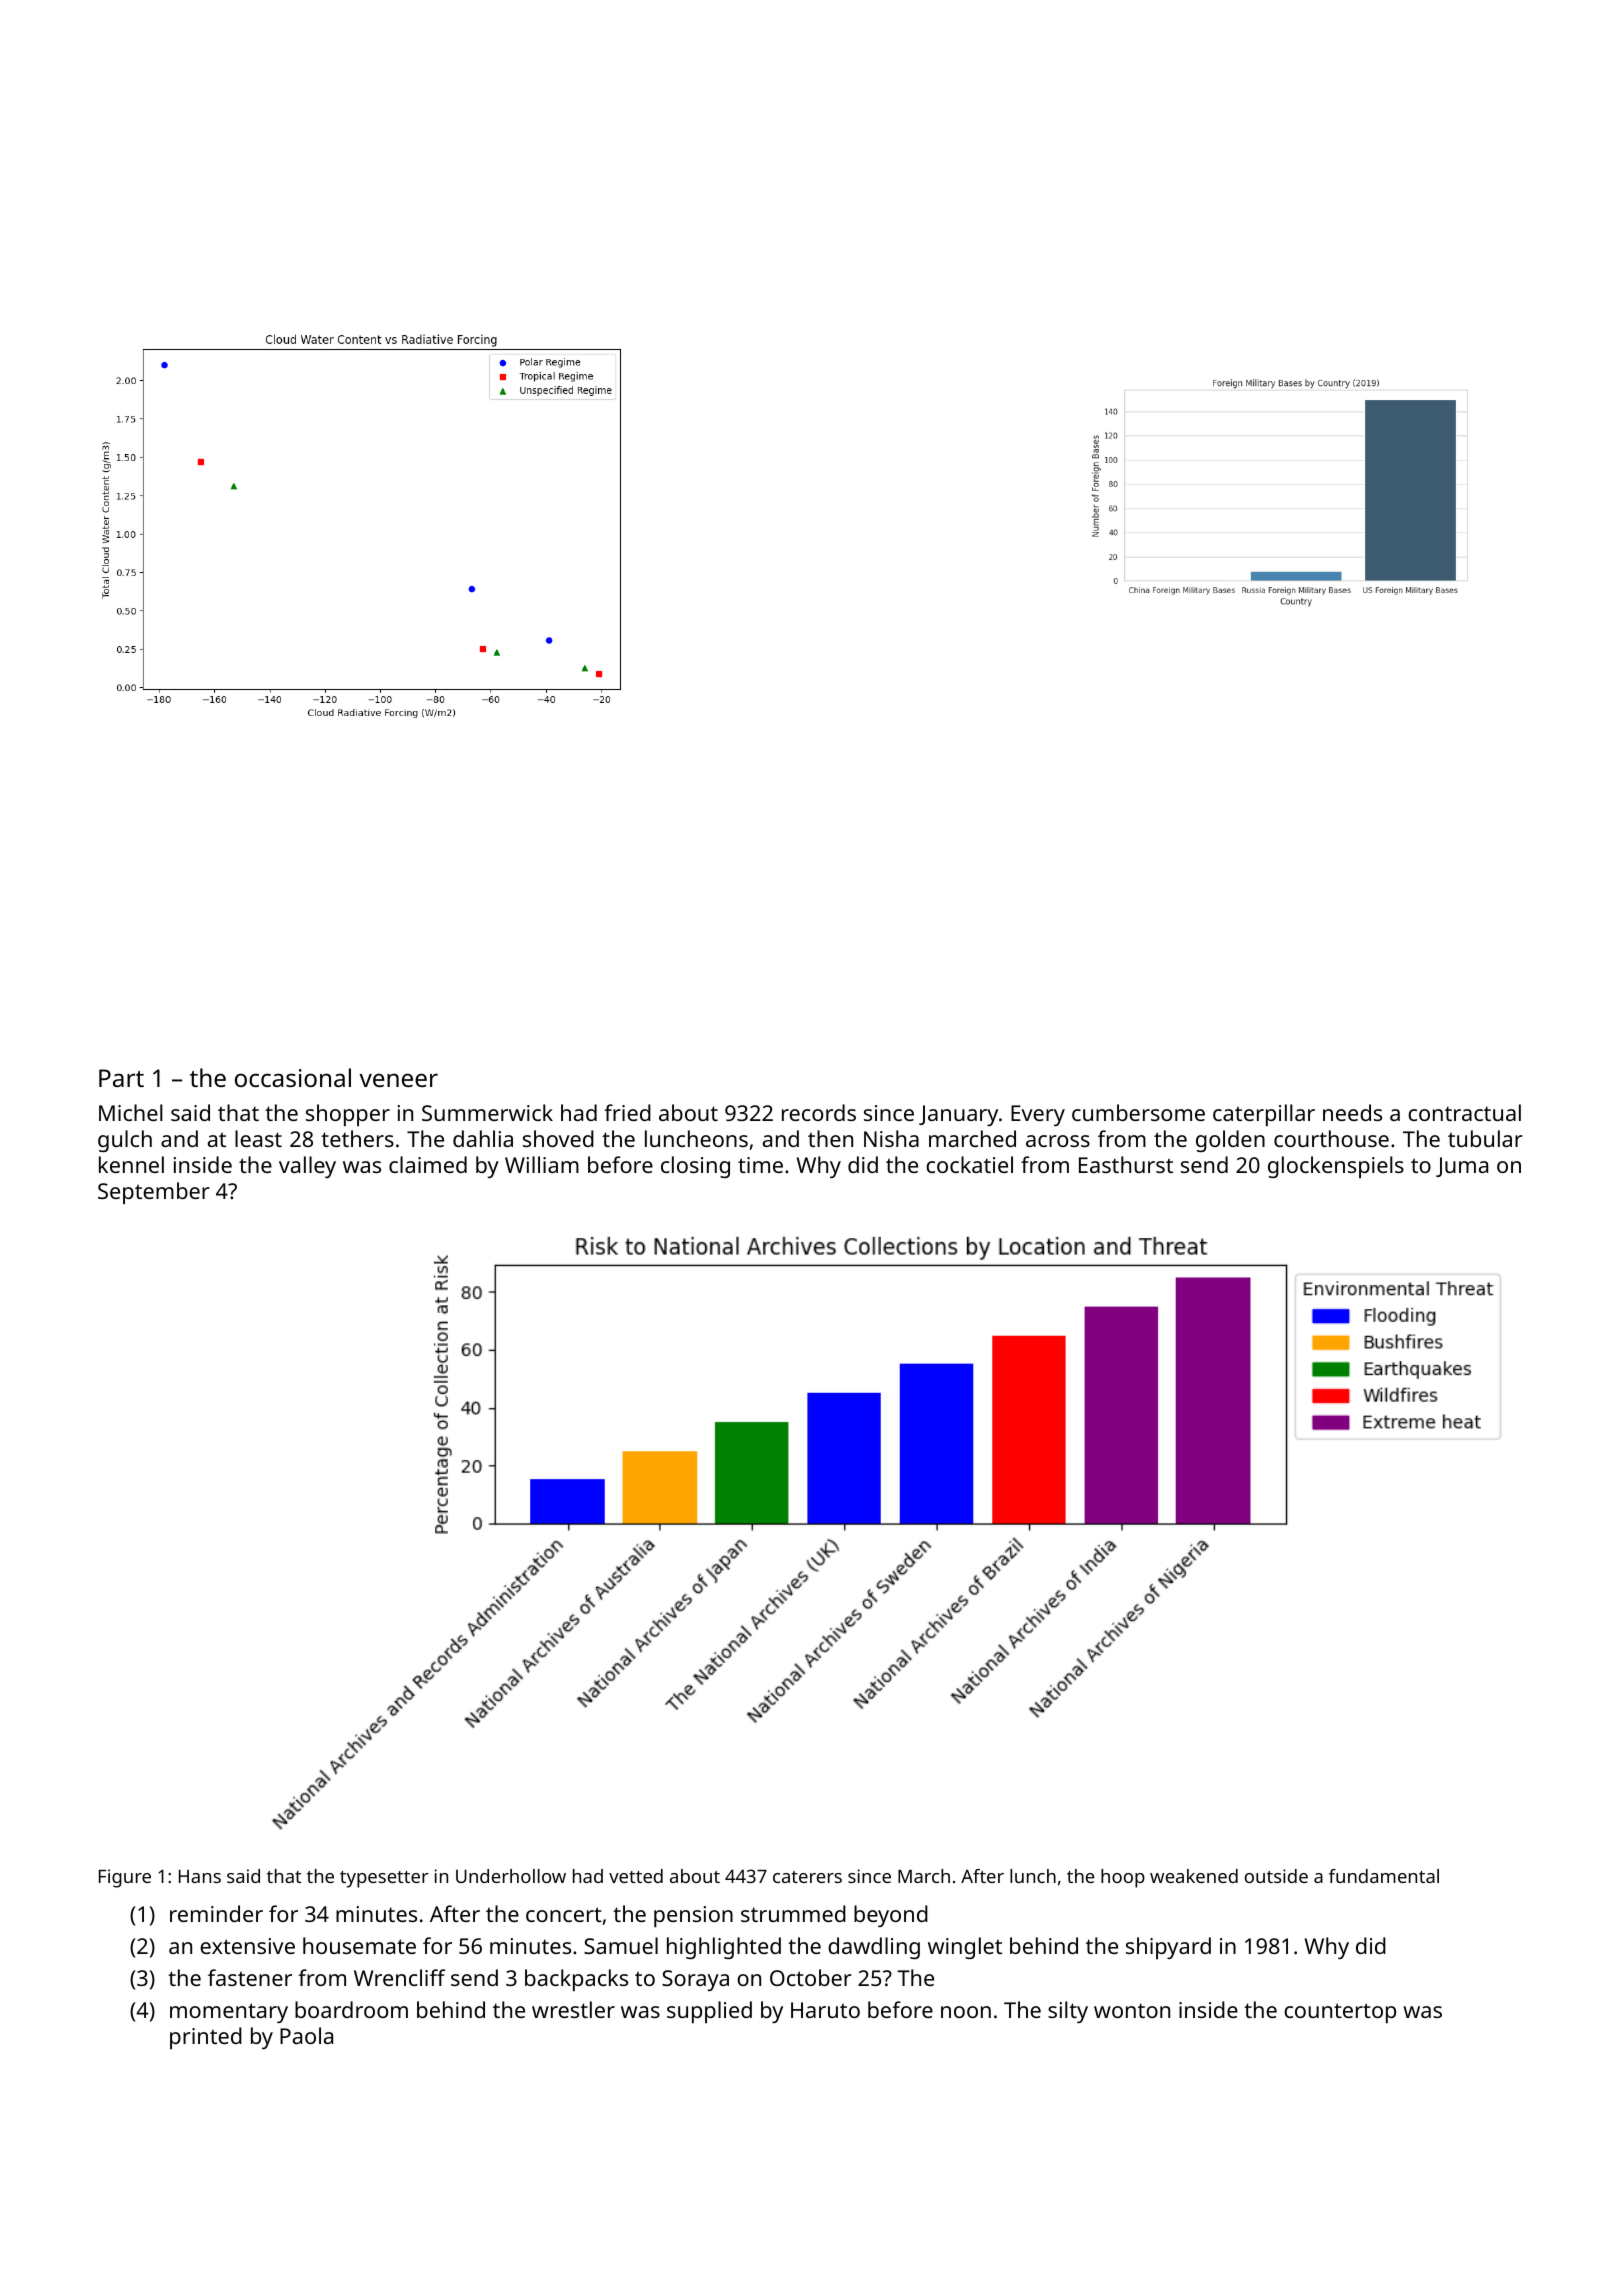 The height and width of the page is (2292, 1620). What do you see at coordinates (1138, 1112) in the page?
I see `cumbersome` at bounding box center [1138, 1112].
